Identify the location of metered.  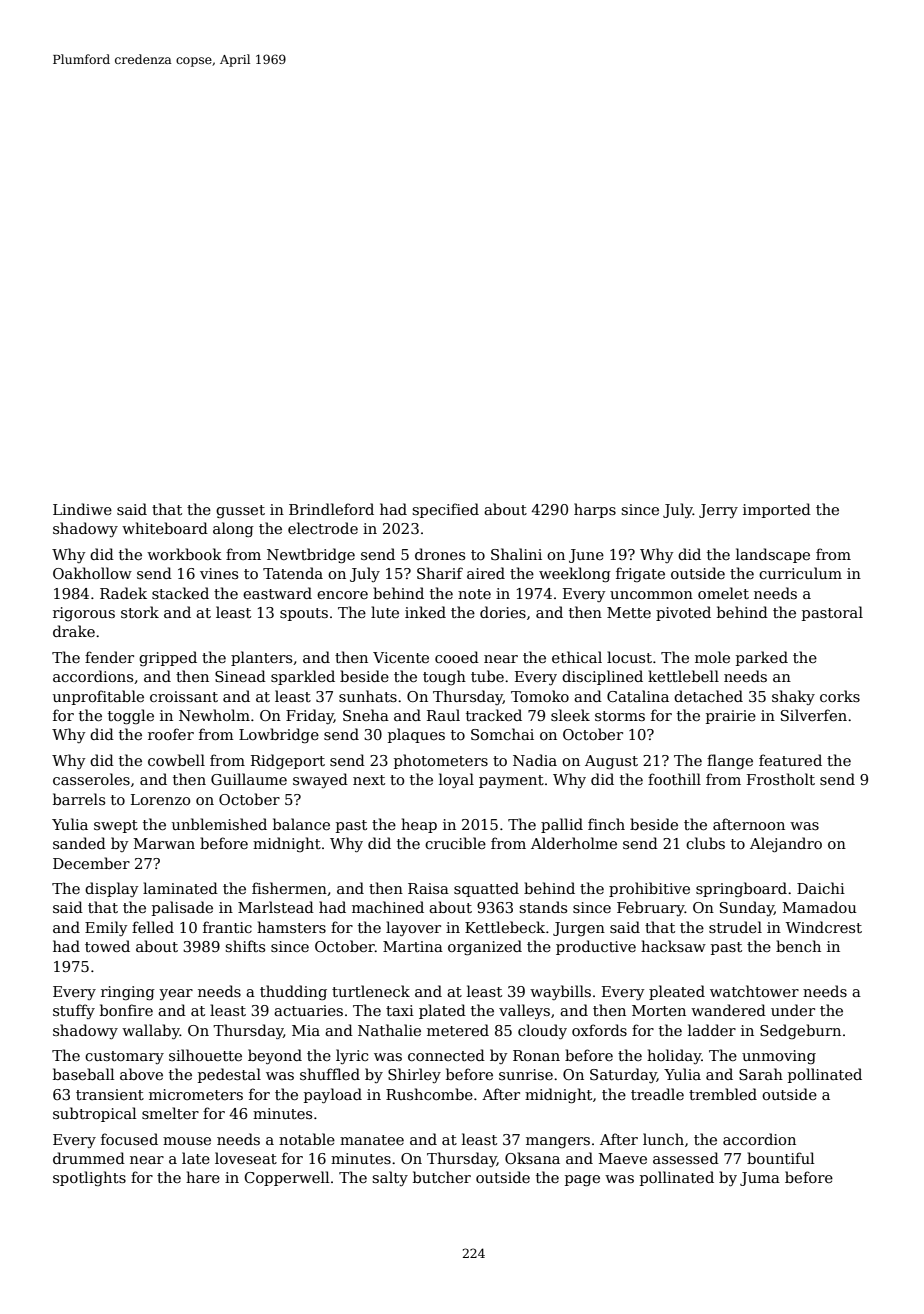
(458, 1030).
